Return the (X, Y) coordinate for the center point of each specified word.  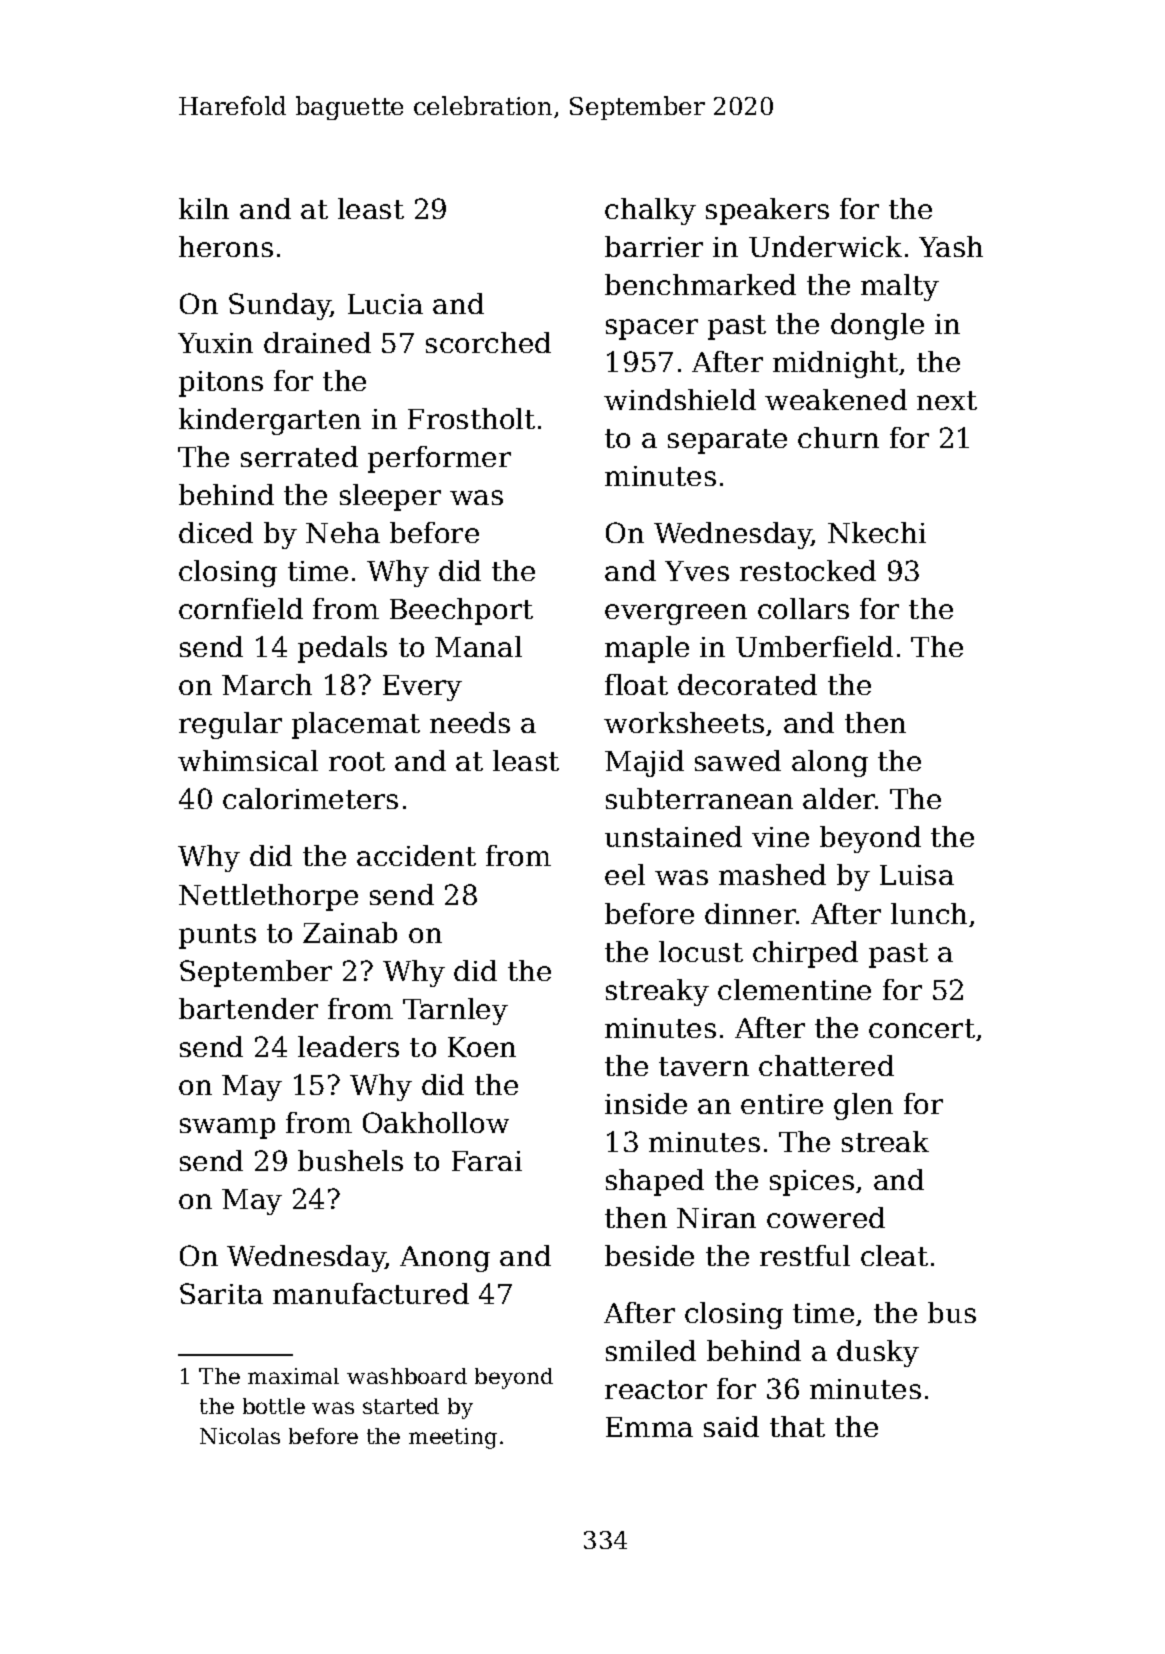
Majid (644, 763)
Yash (951, 246)
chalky (650, 211)
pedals (342, 649)
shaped (655, 1182)
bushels (350, 1160)
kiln (204, 208)
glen (863, 1106)
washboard (407, 1376)
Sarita (221, 1293)
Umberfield (814, 646)
